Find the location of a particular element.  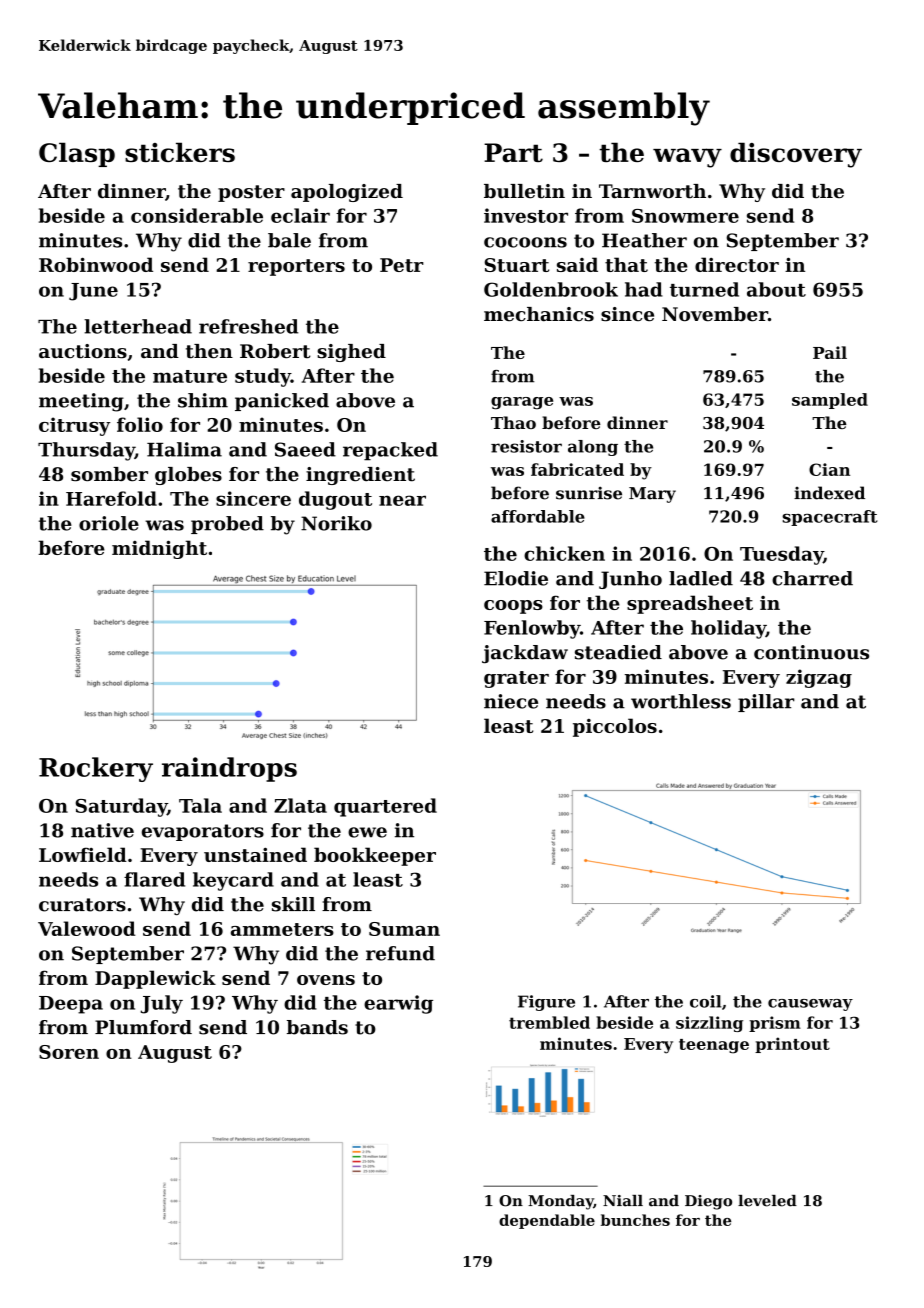

Mary is located at coordinates (652, 495).
